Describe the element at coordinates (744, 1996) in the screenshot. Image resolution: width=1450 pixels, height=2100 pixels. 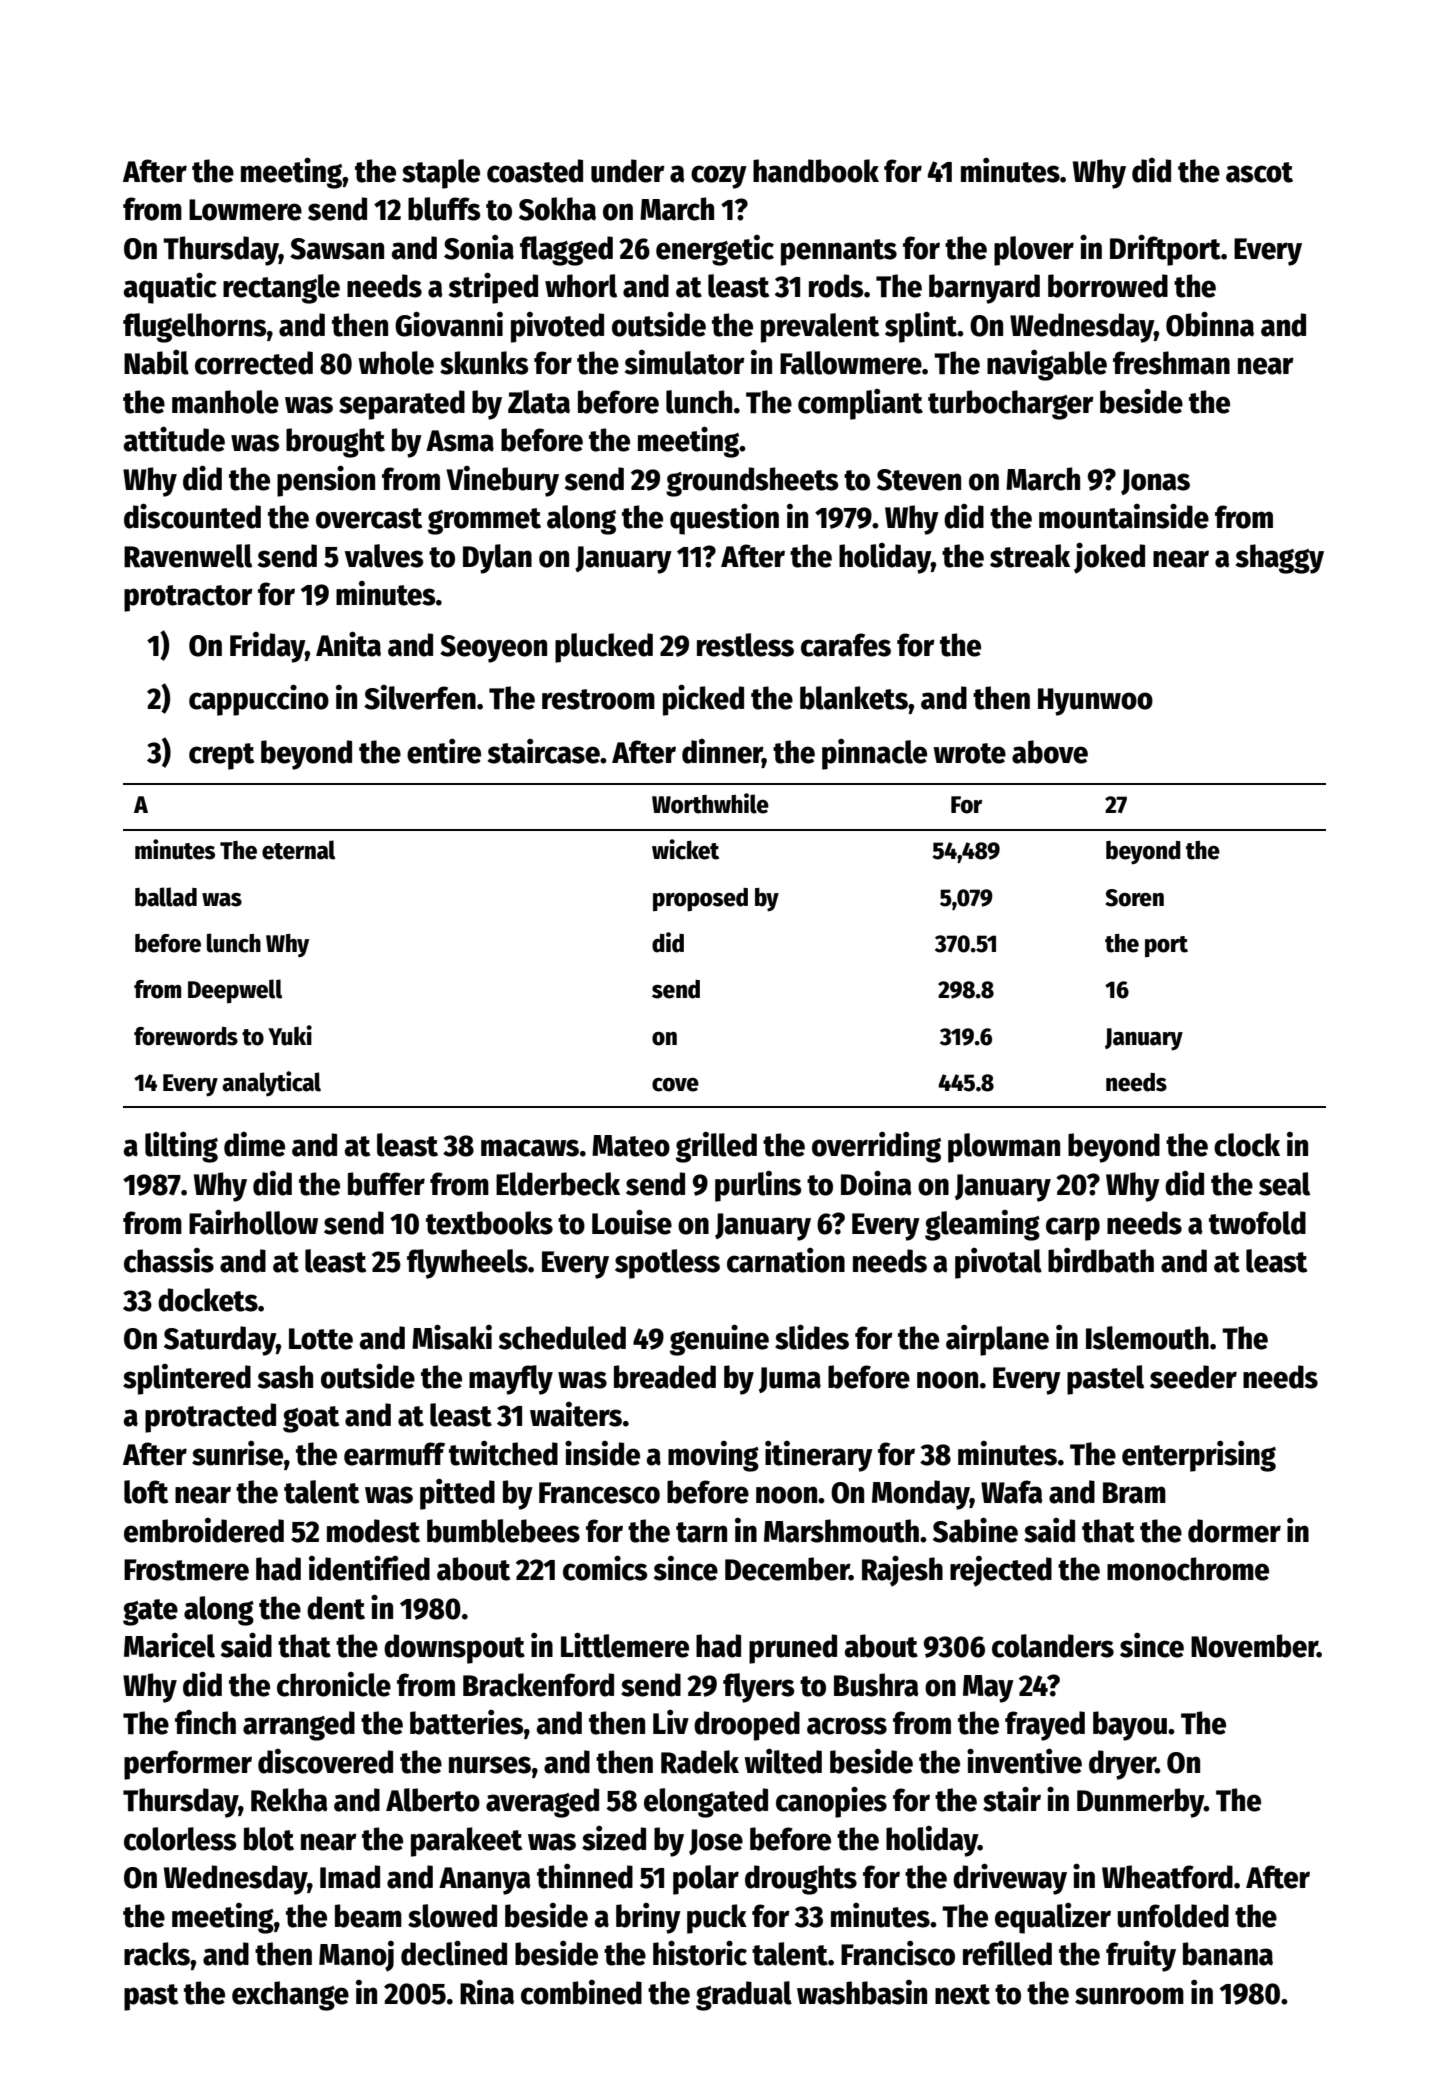
I see `gradual` at that location.
